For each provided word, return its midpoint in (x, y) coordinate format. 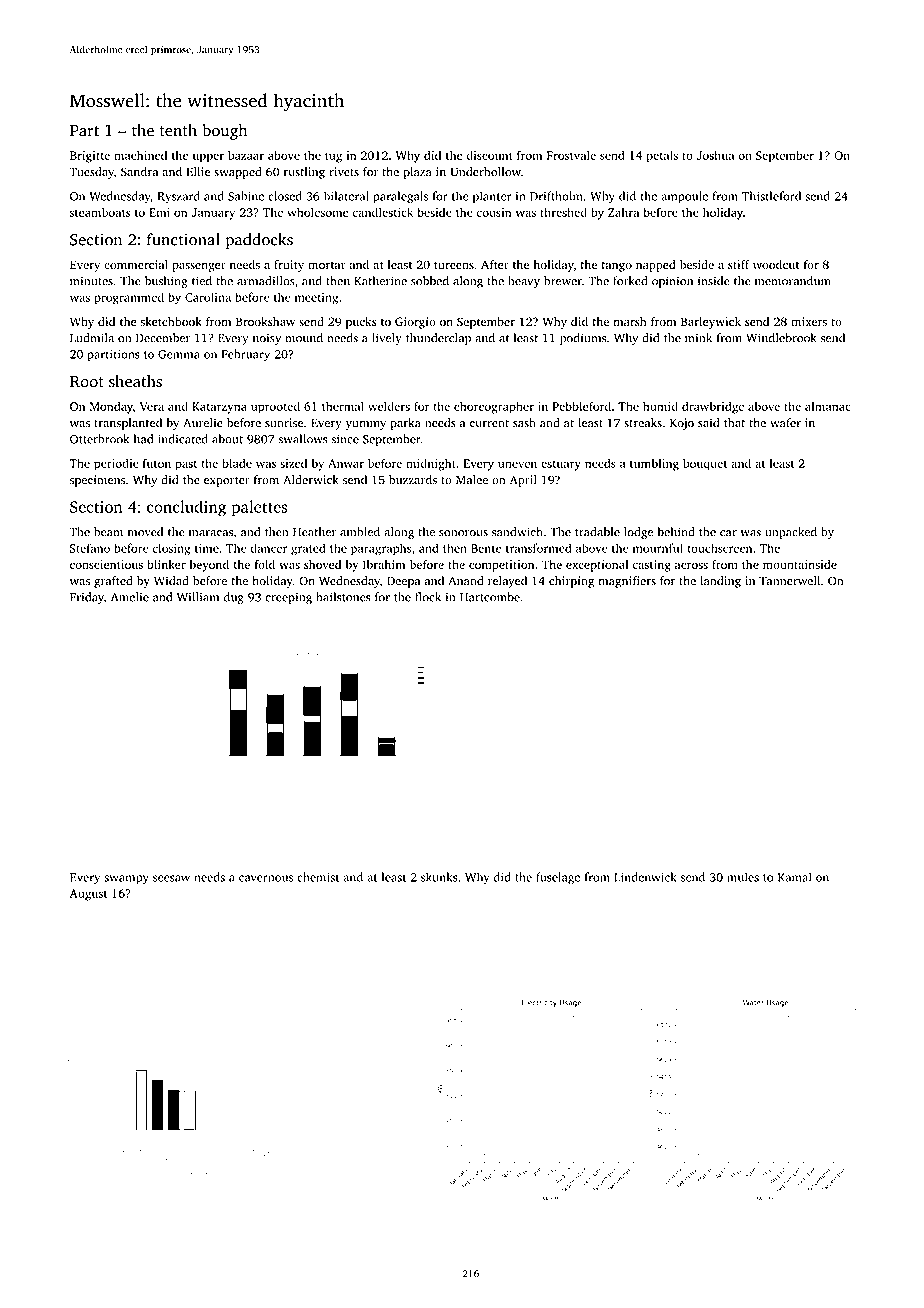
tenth (178, 130)
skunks (439, 877)
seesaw (171, 878)
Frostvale (571, 155)
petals (662, 156)
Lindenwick (645, 877)
